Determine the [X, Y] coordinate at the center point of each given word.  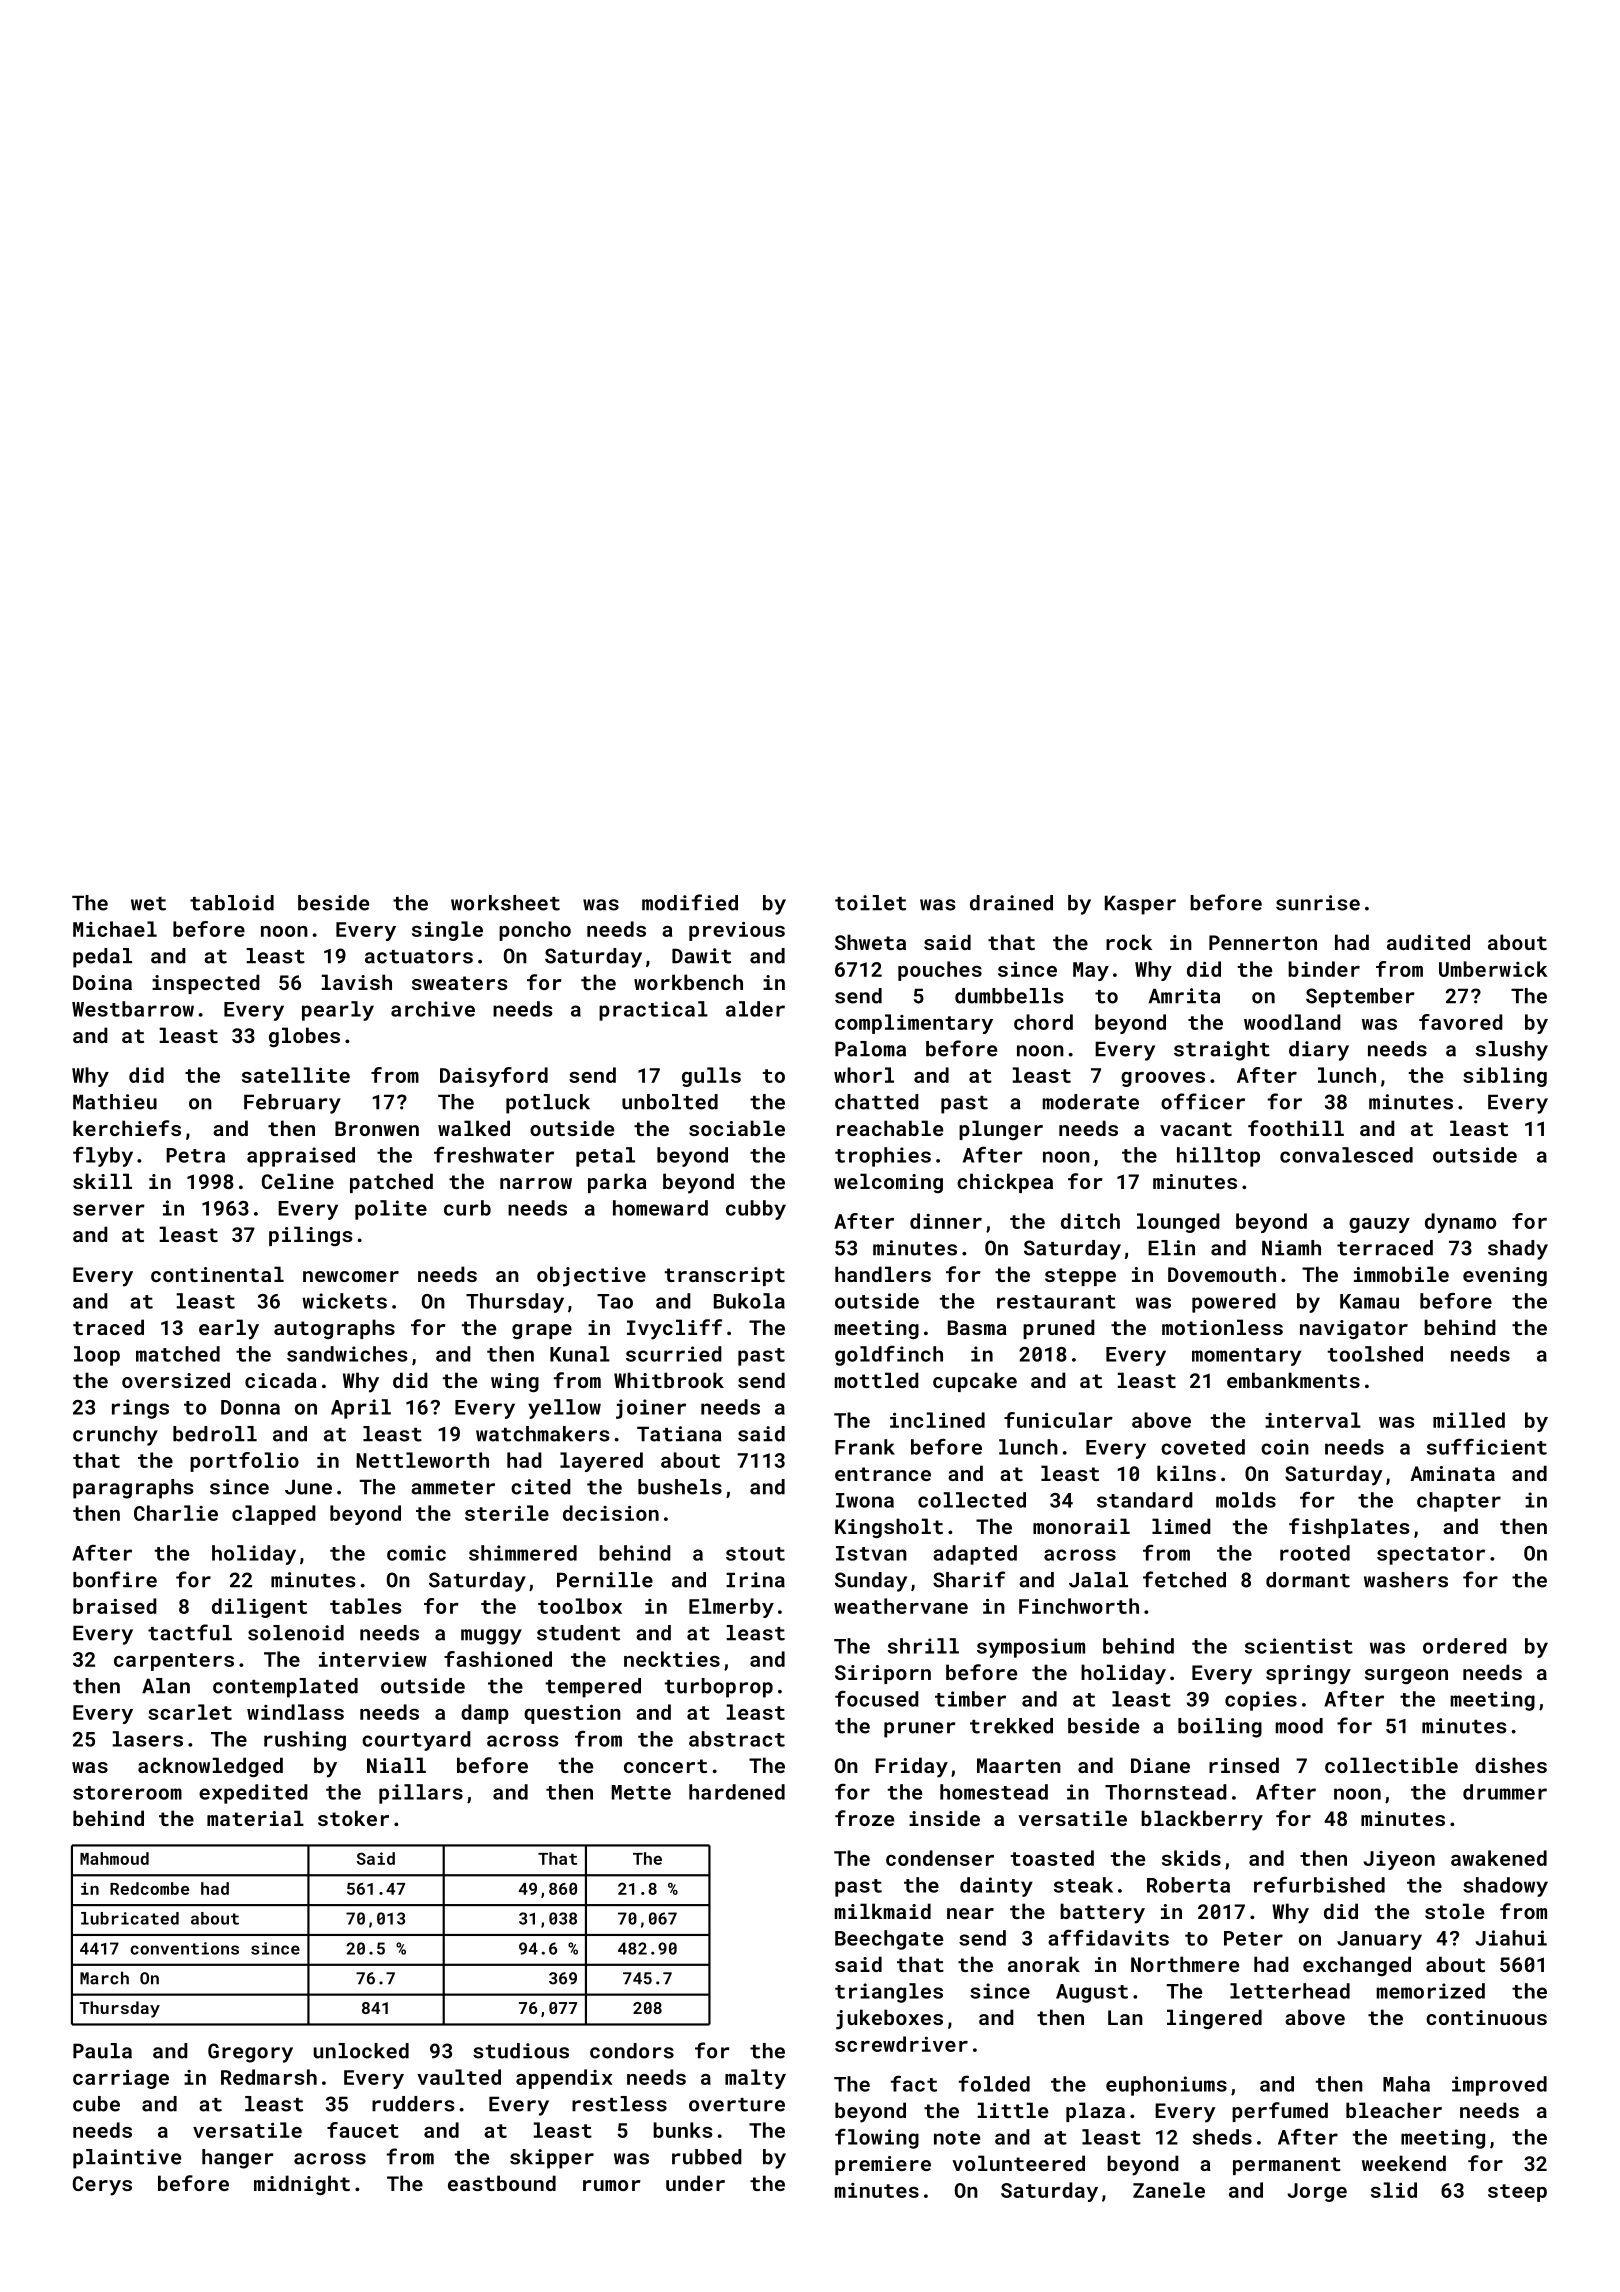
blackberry [1202, 1820]
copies [1261, 1701]
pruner [920, 1730]
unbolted [670, 1102]
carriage [121, 2079]
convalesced [1346, 1155]
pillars [421, 1794]
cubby [756, 1210]
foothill [1296, 1128]
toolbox [580, 1606]
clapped [274, 1515]
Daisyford [494, 1077]
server [109, 1210]
